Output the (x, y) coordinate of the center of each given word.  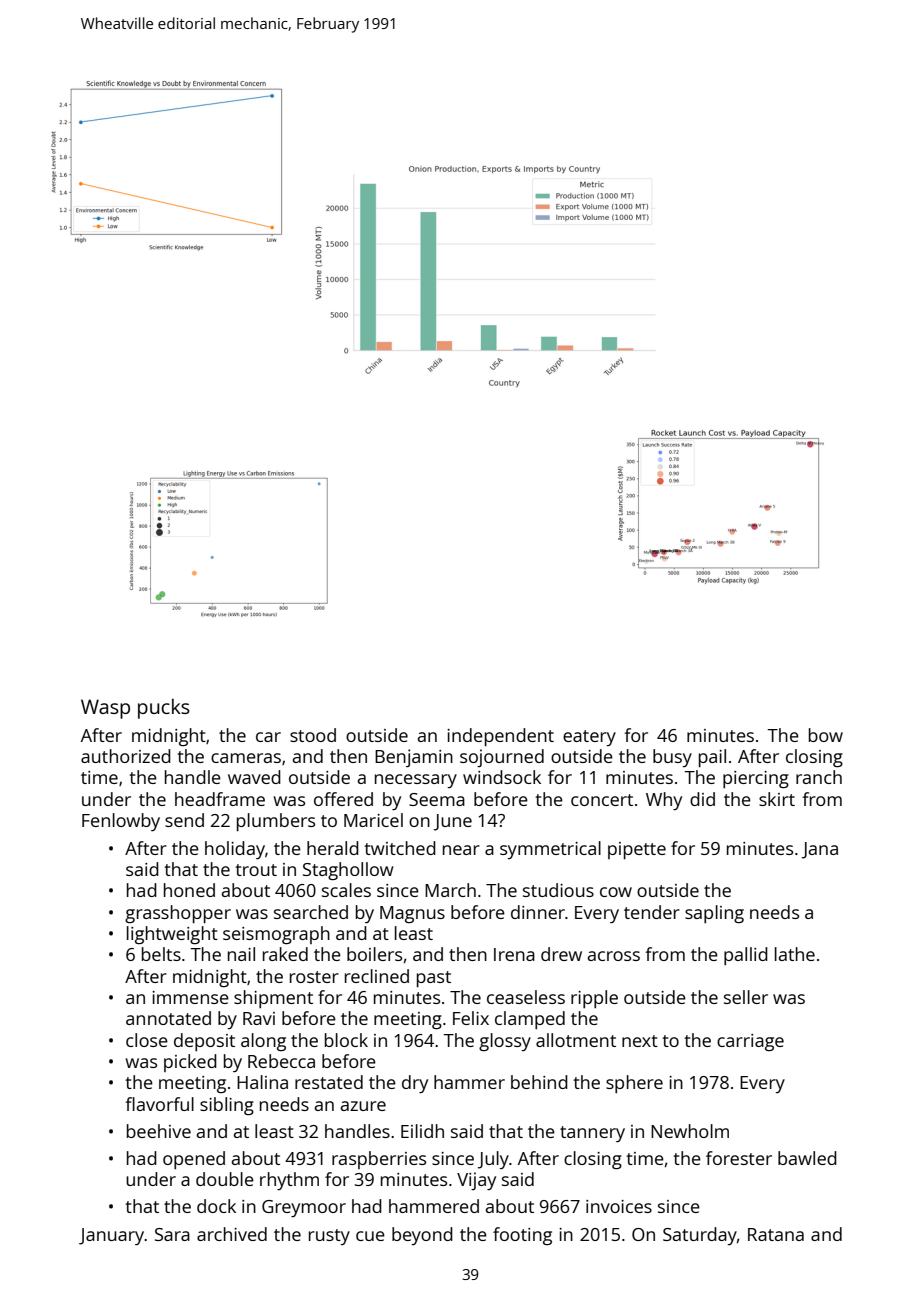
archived (232, 1234)
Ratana (776, 1234)
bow (826, 735)
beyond (422, 1236)
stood (313, 735)
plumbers (276, 822)
